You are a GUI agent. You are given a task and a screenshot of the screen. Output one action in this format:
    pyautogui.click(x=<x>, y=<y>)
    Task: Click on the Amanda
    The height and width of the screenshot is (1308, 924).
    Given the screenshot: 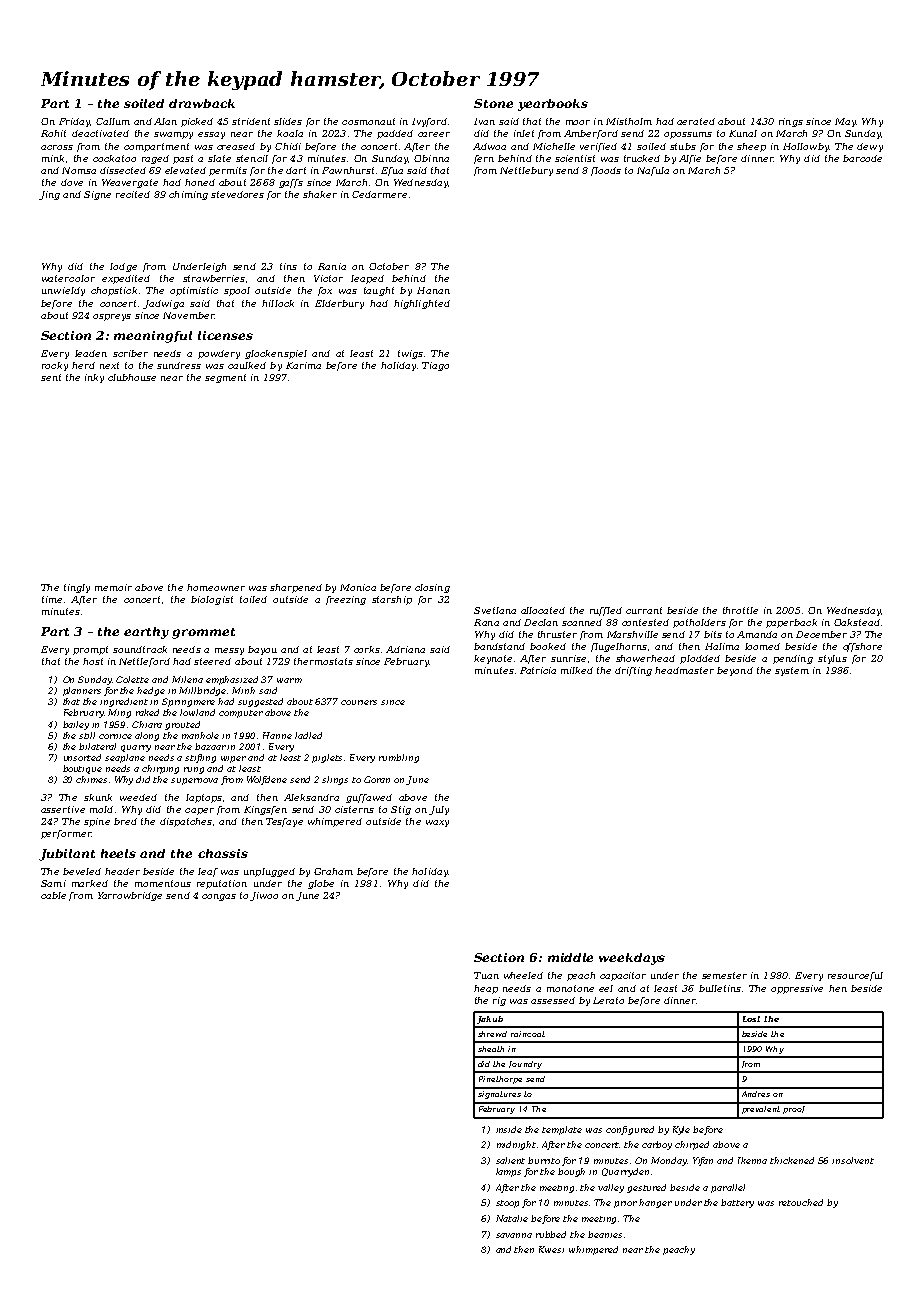 What is the action you would take?
    pyautogui.click(x=757, y=634)
